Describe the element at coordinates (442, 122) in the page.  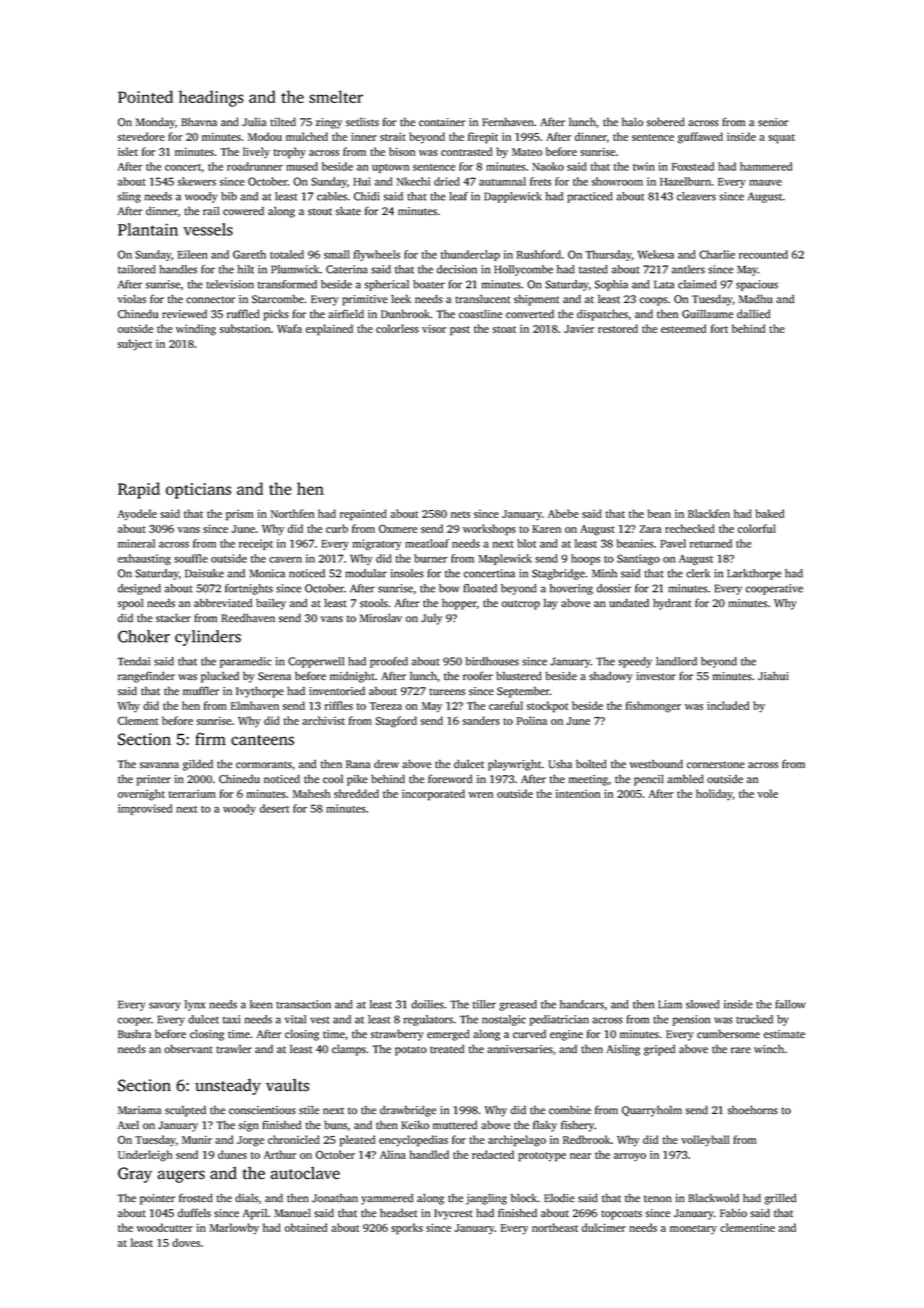
I see `container` at that location.
